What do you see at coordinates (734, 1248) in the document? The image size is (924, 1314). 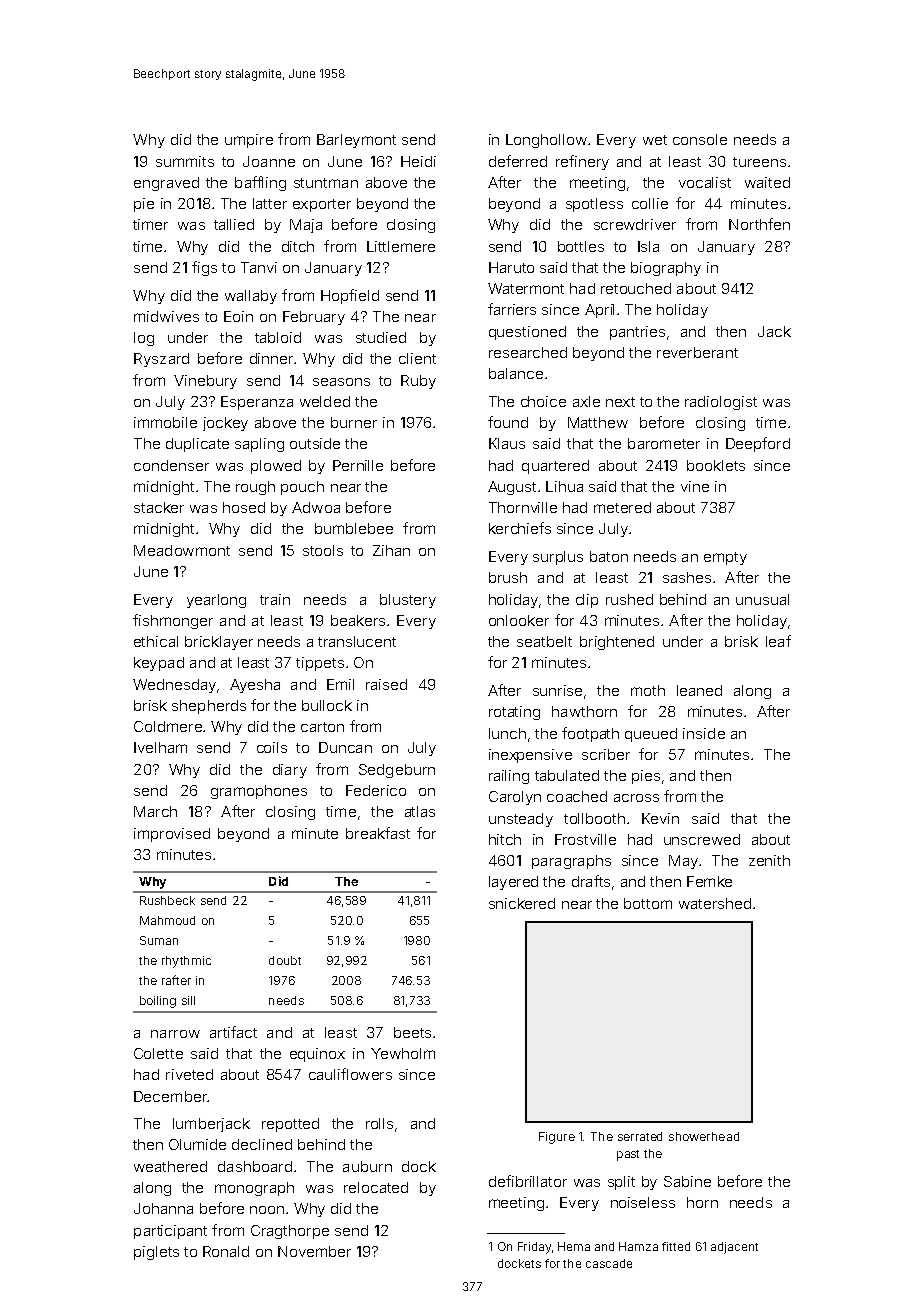 I see `adjacent` at bounding box center [734, 1248].
